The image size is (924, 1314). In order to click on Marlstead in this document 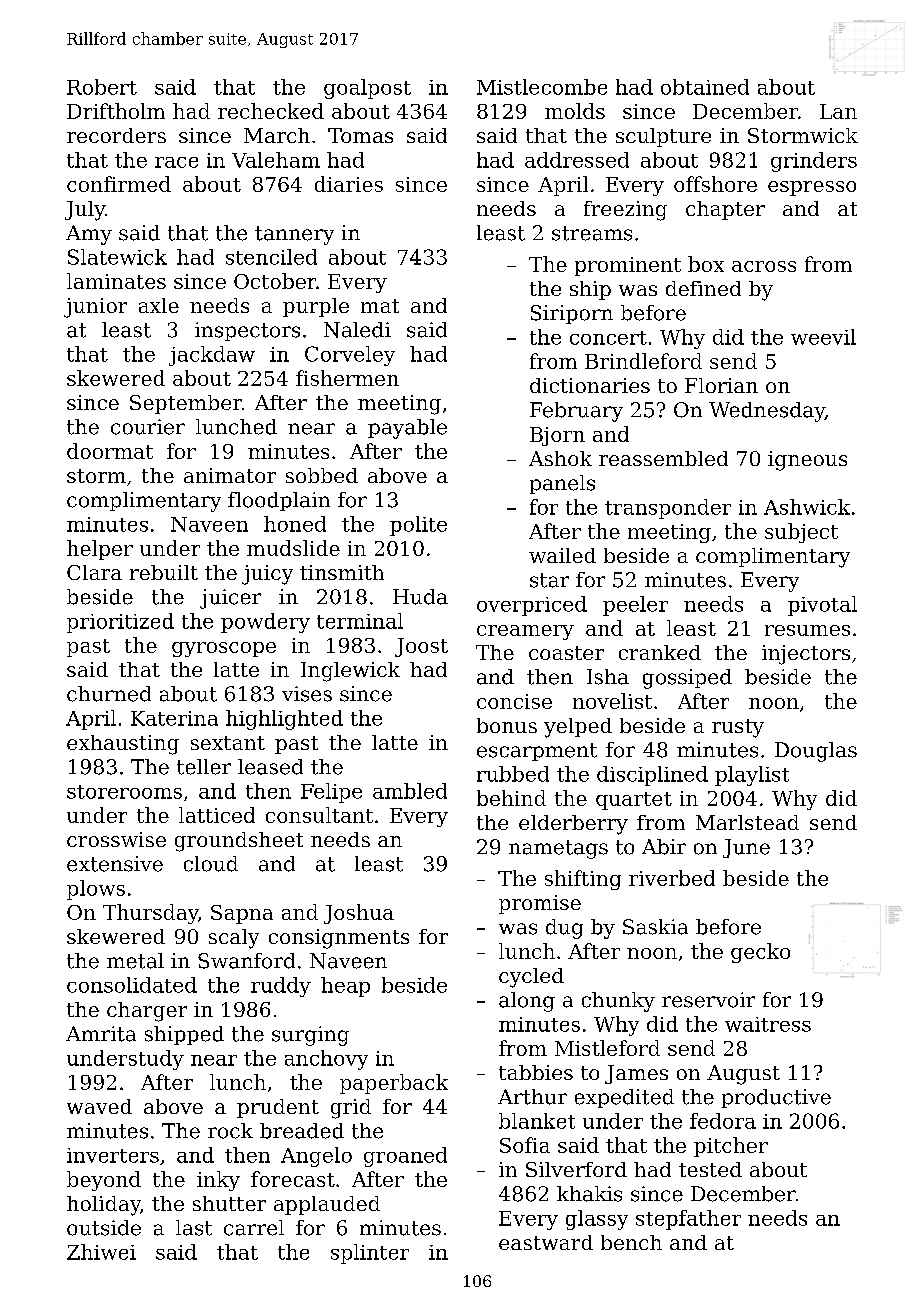, I will do `click(747, 822)`.
